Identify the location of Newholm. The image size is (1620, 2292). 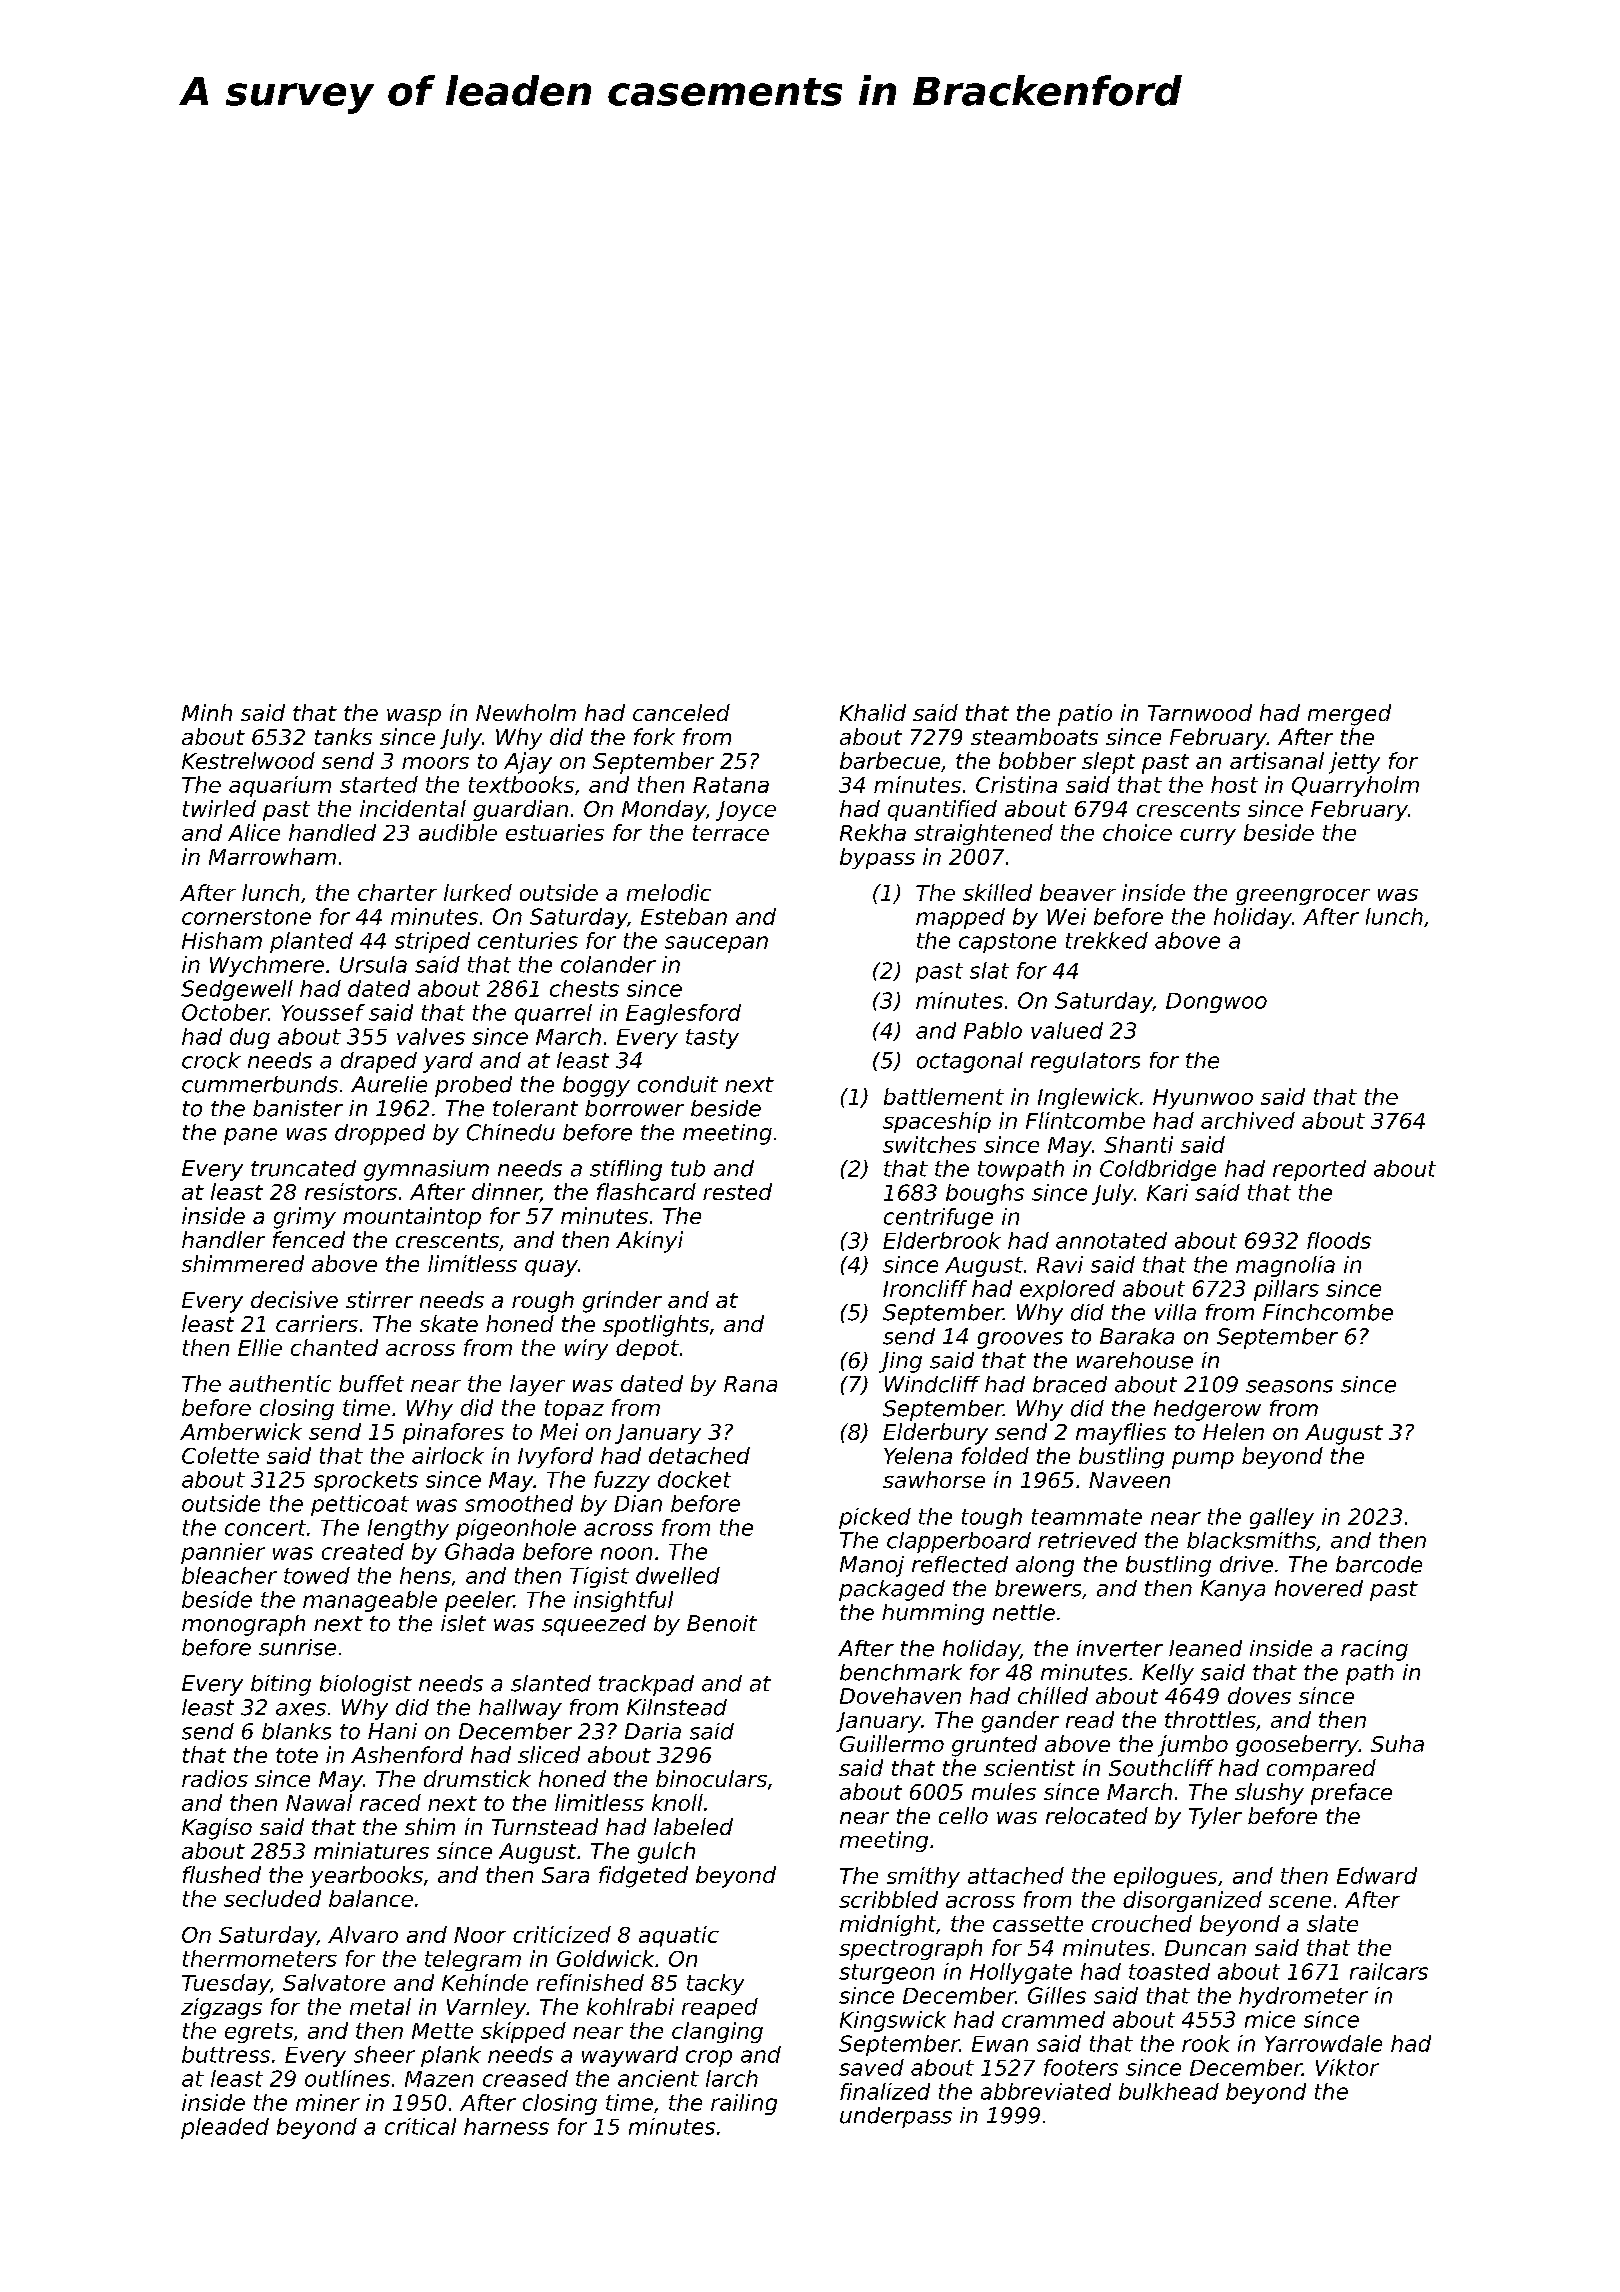
(526, 712).
